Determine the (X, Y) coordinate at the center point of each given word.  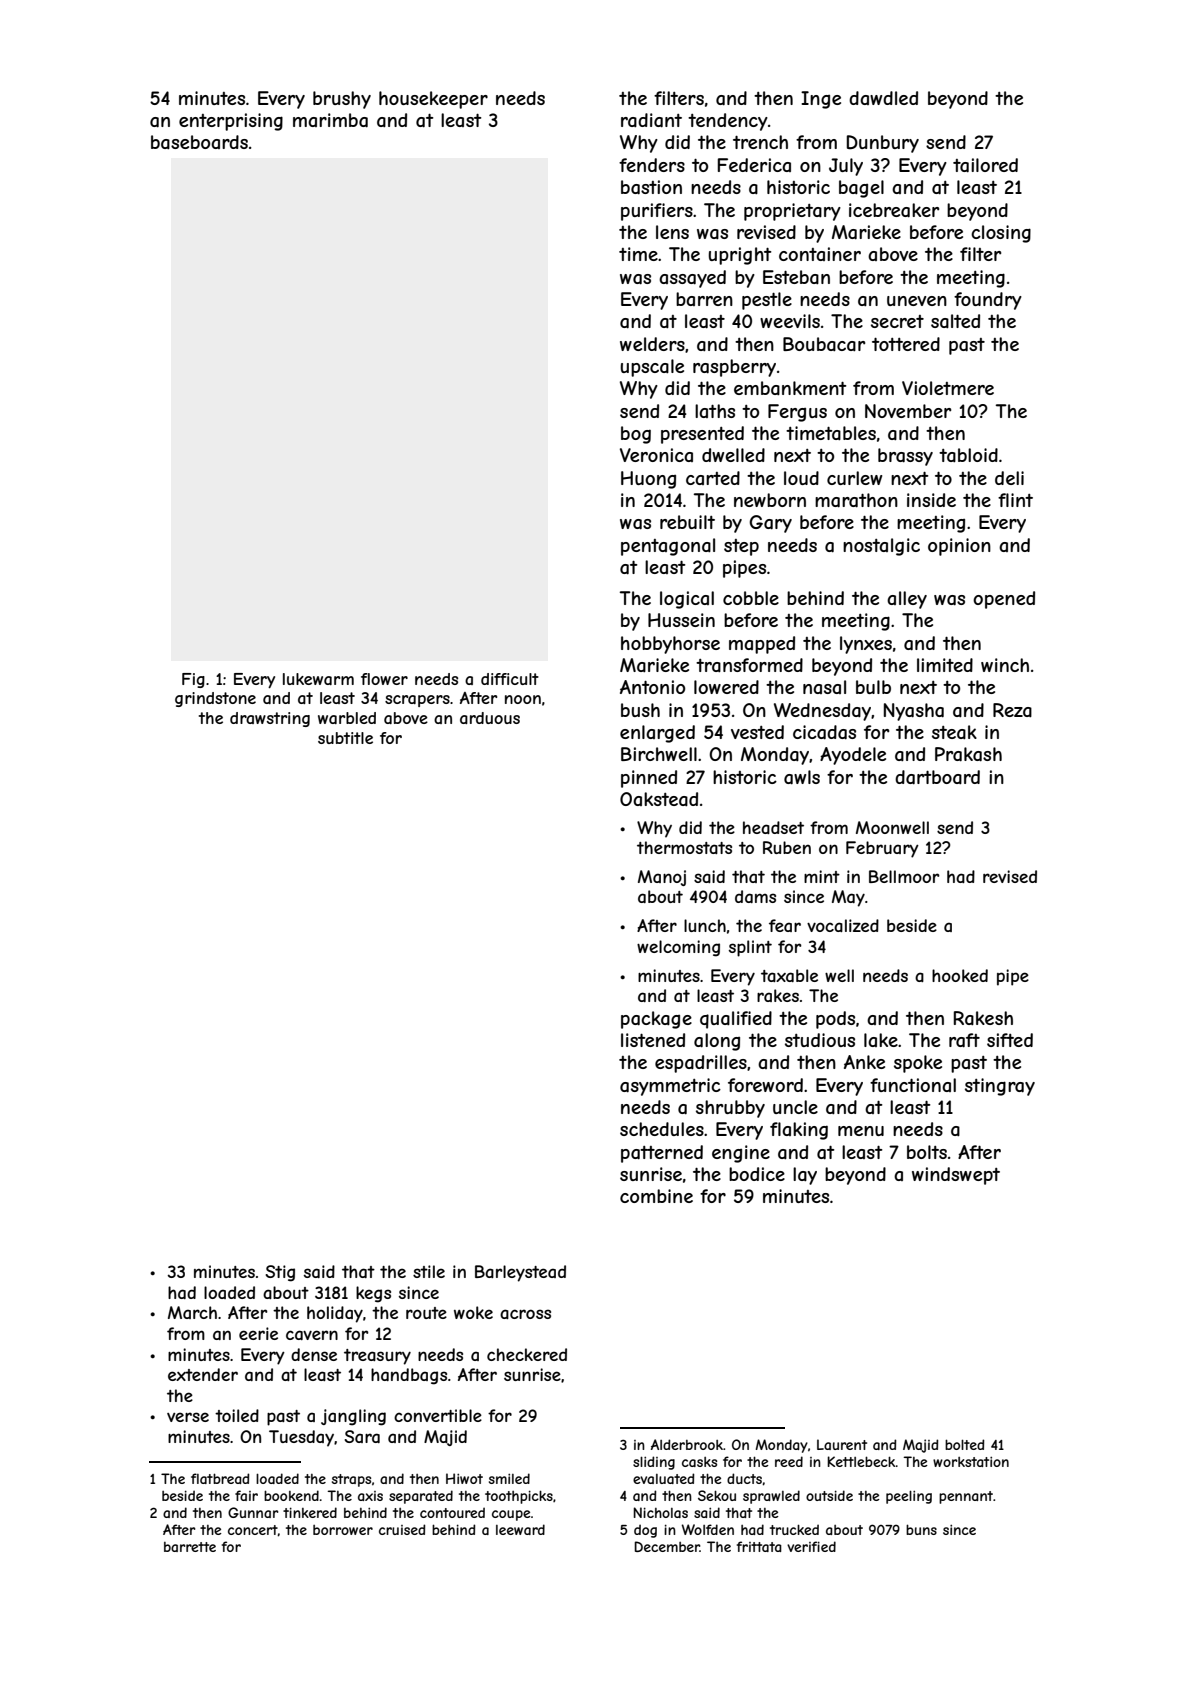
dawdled (883, 98)
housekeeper (433, 100)
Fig (193, 680)
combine (656, 1196)
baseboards (199, 142)
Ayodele (853, 756)
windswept (956, 1176)
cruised (402, 1529)
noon (523, 699)
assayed (692, 279)
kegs (373, 1294)
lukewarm (318, 679)
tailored (985, 165)
